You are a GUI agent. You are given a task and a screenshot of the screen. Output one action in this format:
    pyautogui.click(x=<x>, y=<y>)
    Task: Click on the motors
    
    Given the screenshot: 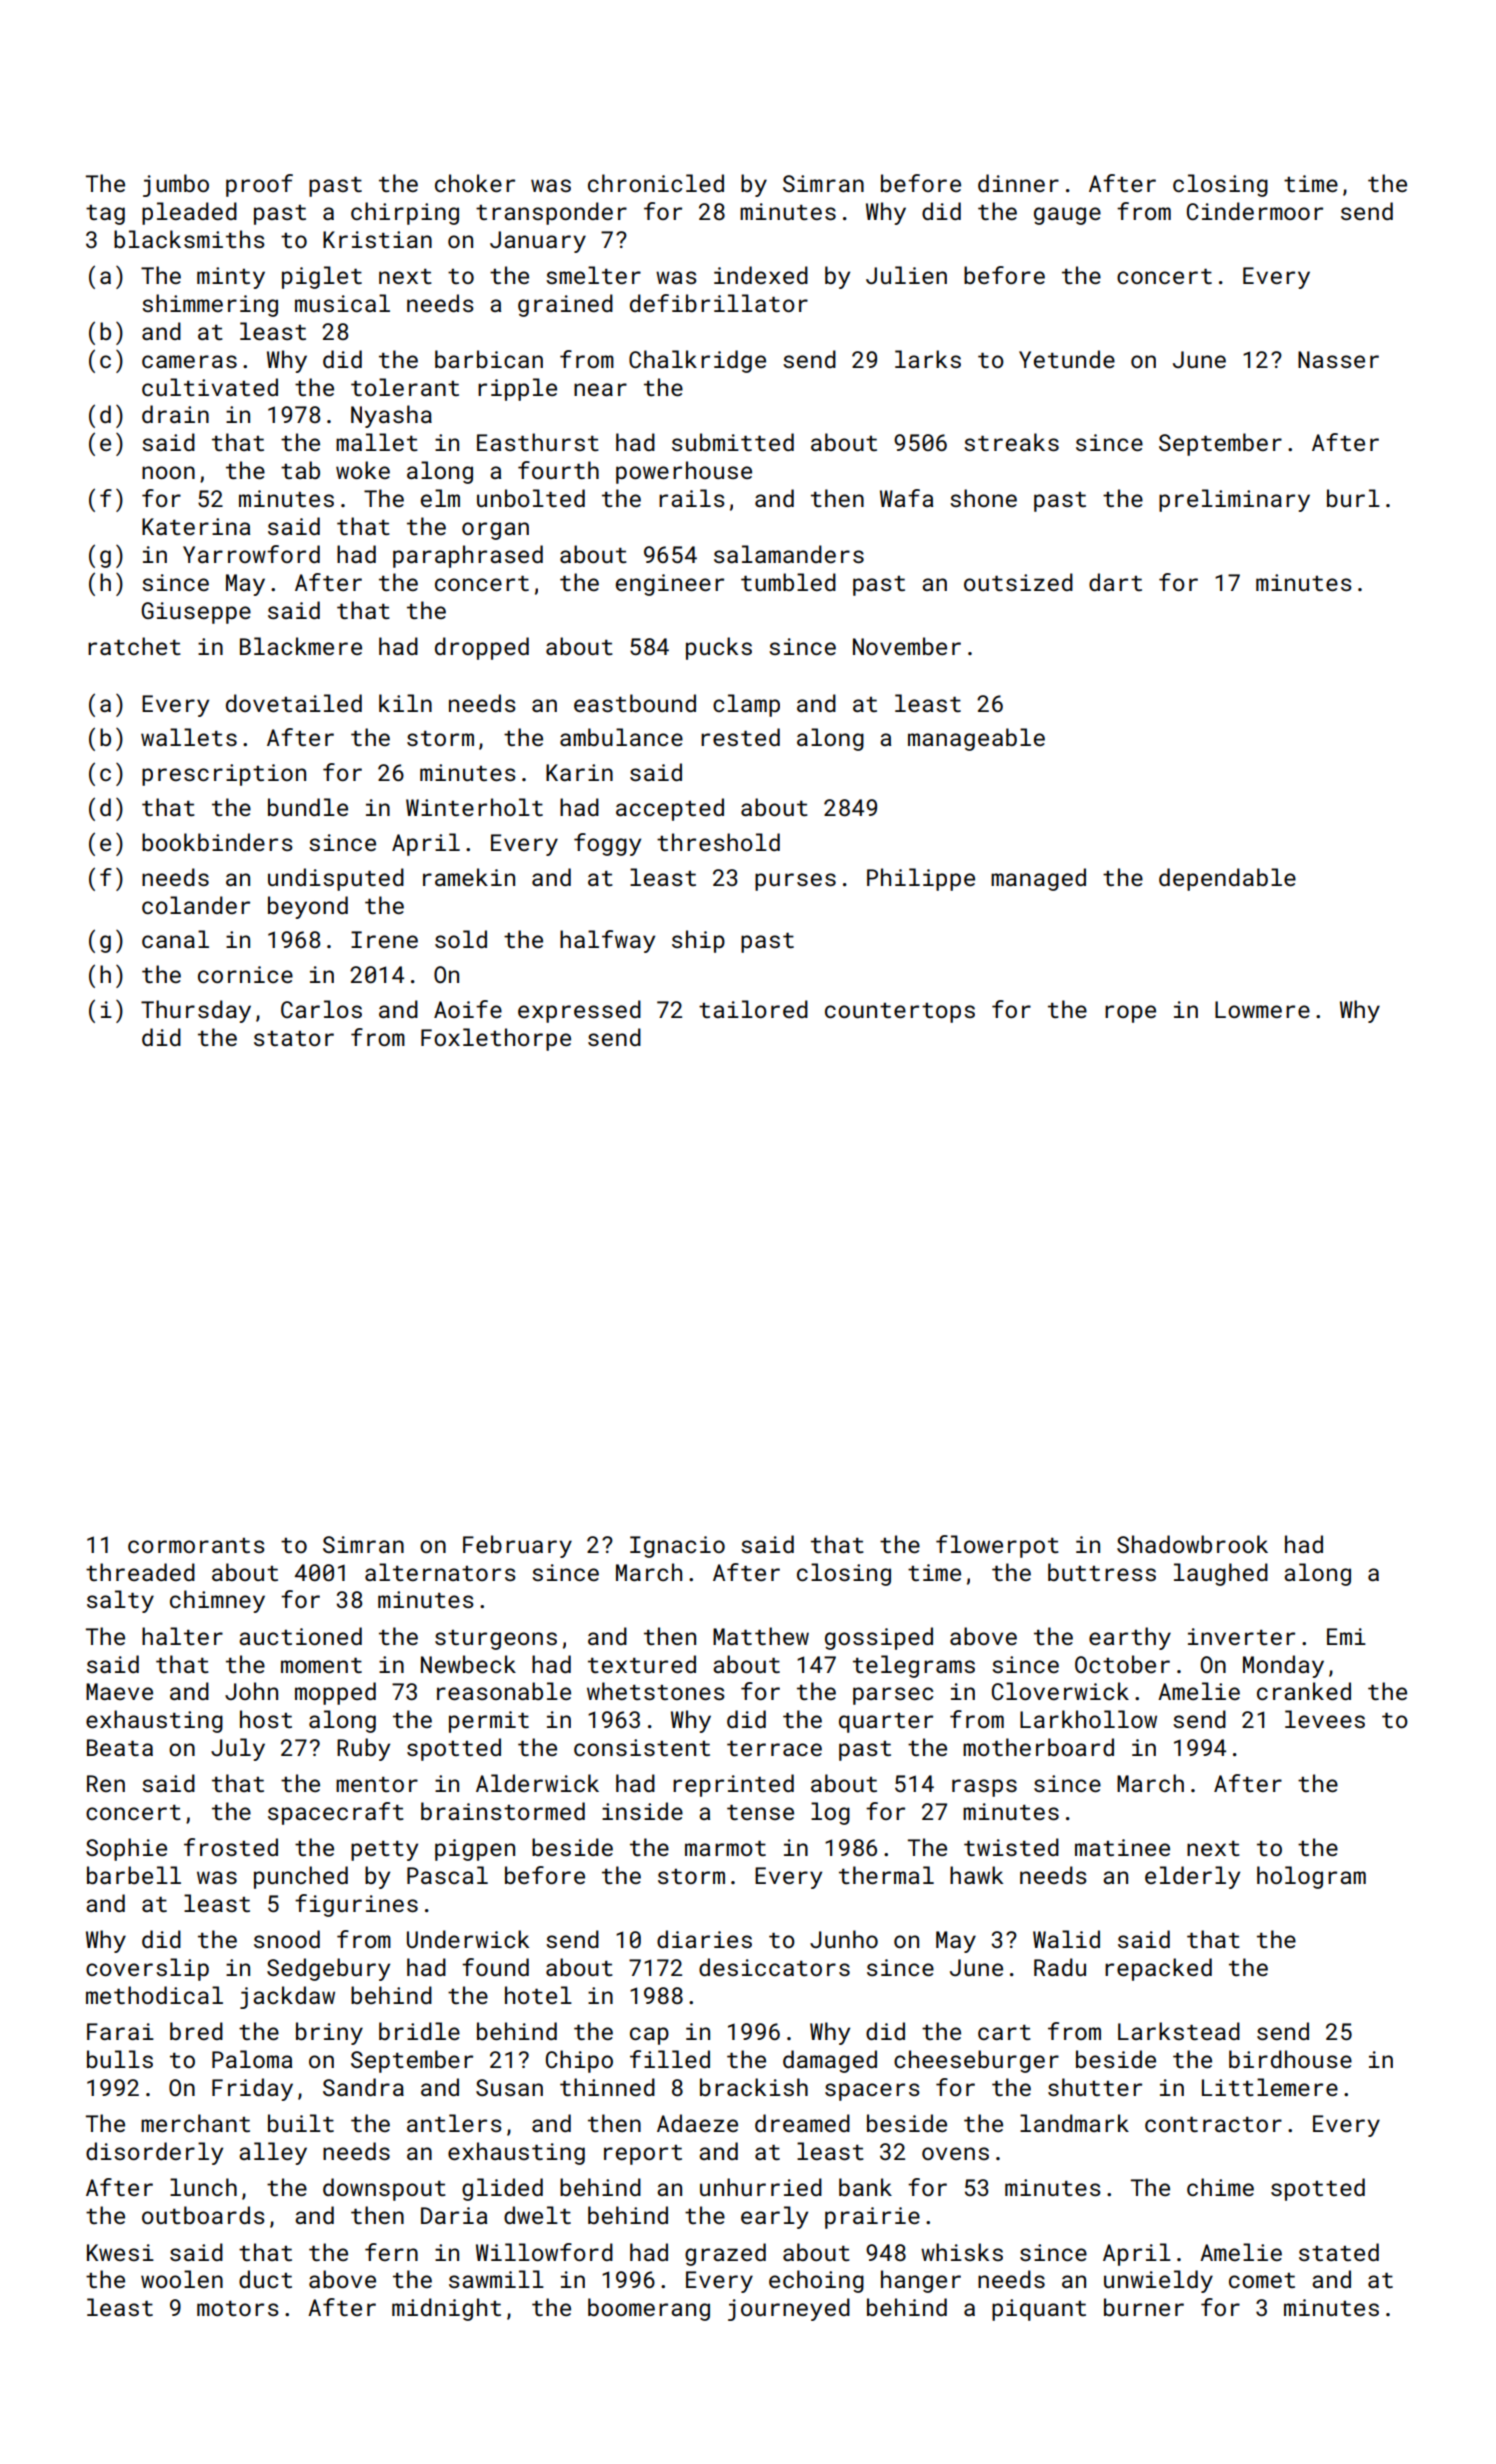 What is the action you would take?
    pyautogui.click(x=238, y=2308)
